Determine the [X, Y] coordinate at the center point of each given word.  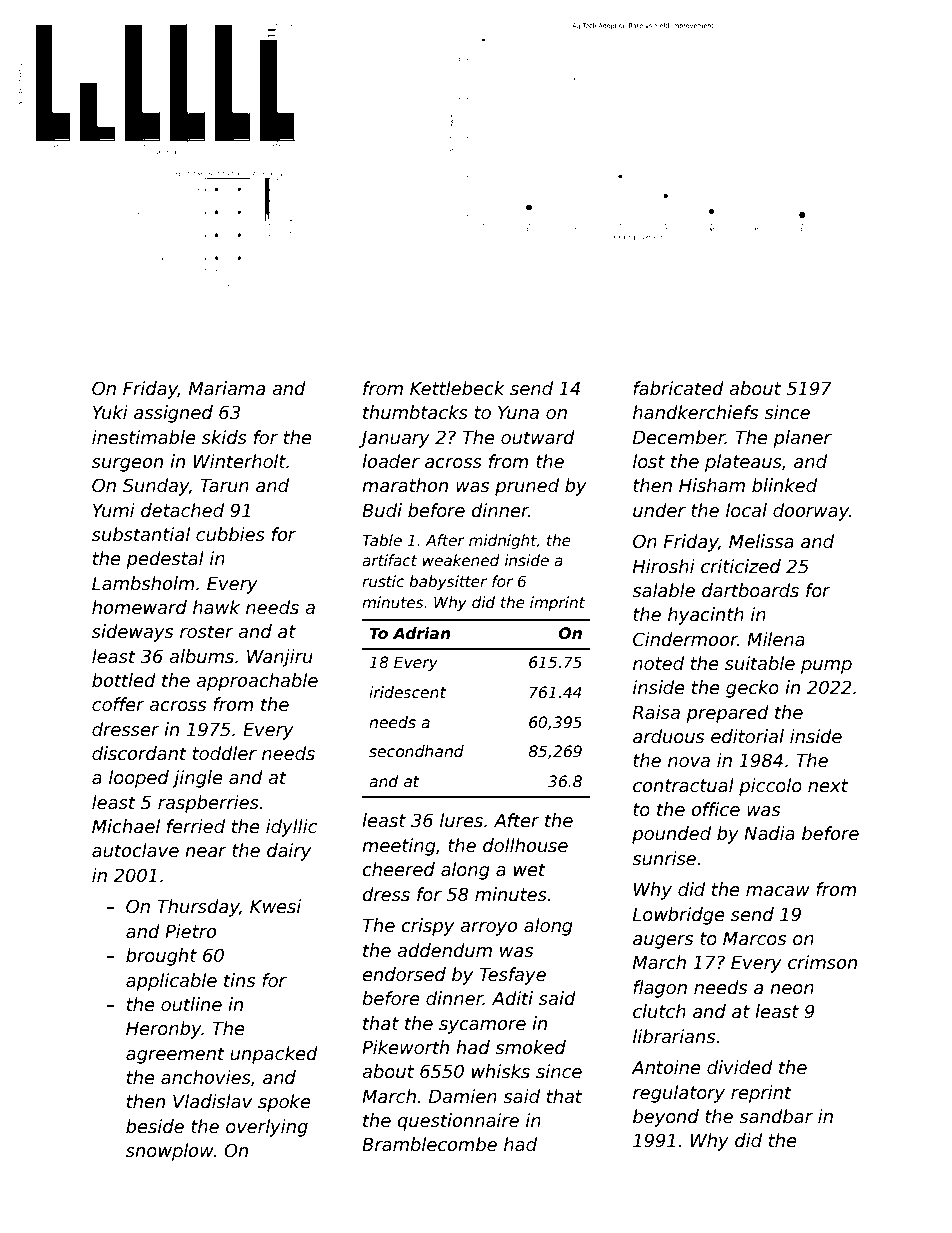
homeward [139, 607]
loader [391, 461]
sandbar [776, 1116]
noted [658, 663]
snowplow [170, 1152]
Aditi [512, 998]
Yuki [110, 412]
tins [239, 980]
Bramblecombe [429, 1144]
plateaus [743, 463]
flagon [660, 989]
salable [663, 590]
